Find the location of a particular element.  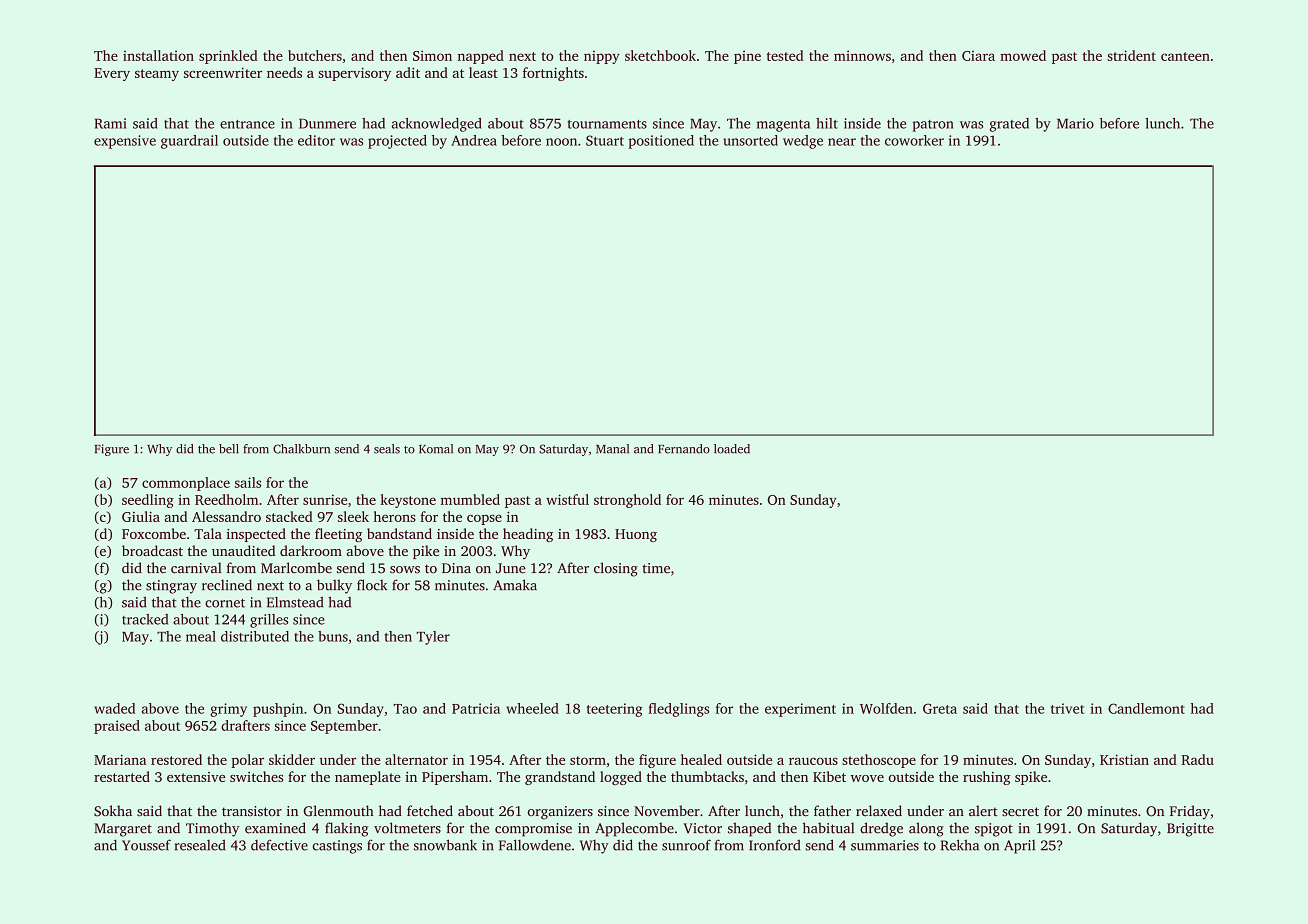

Youssef is located at coordinates (146, 845).
